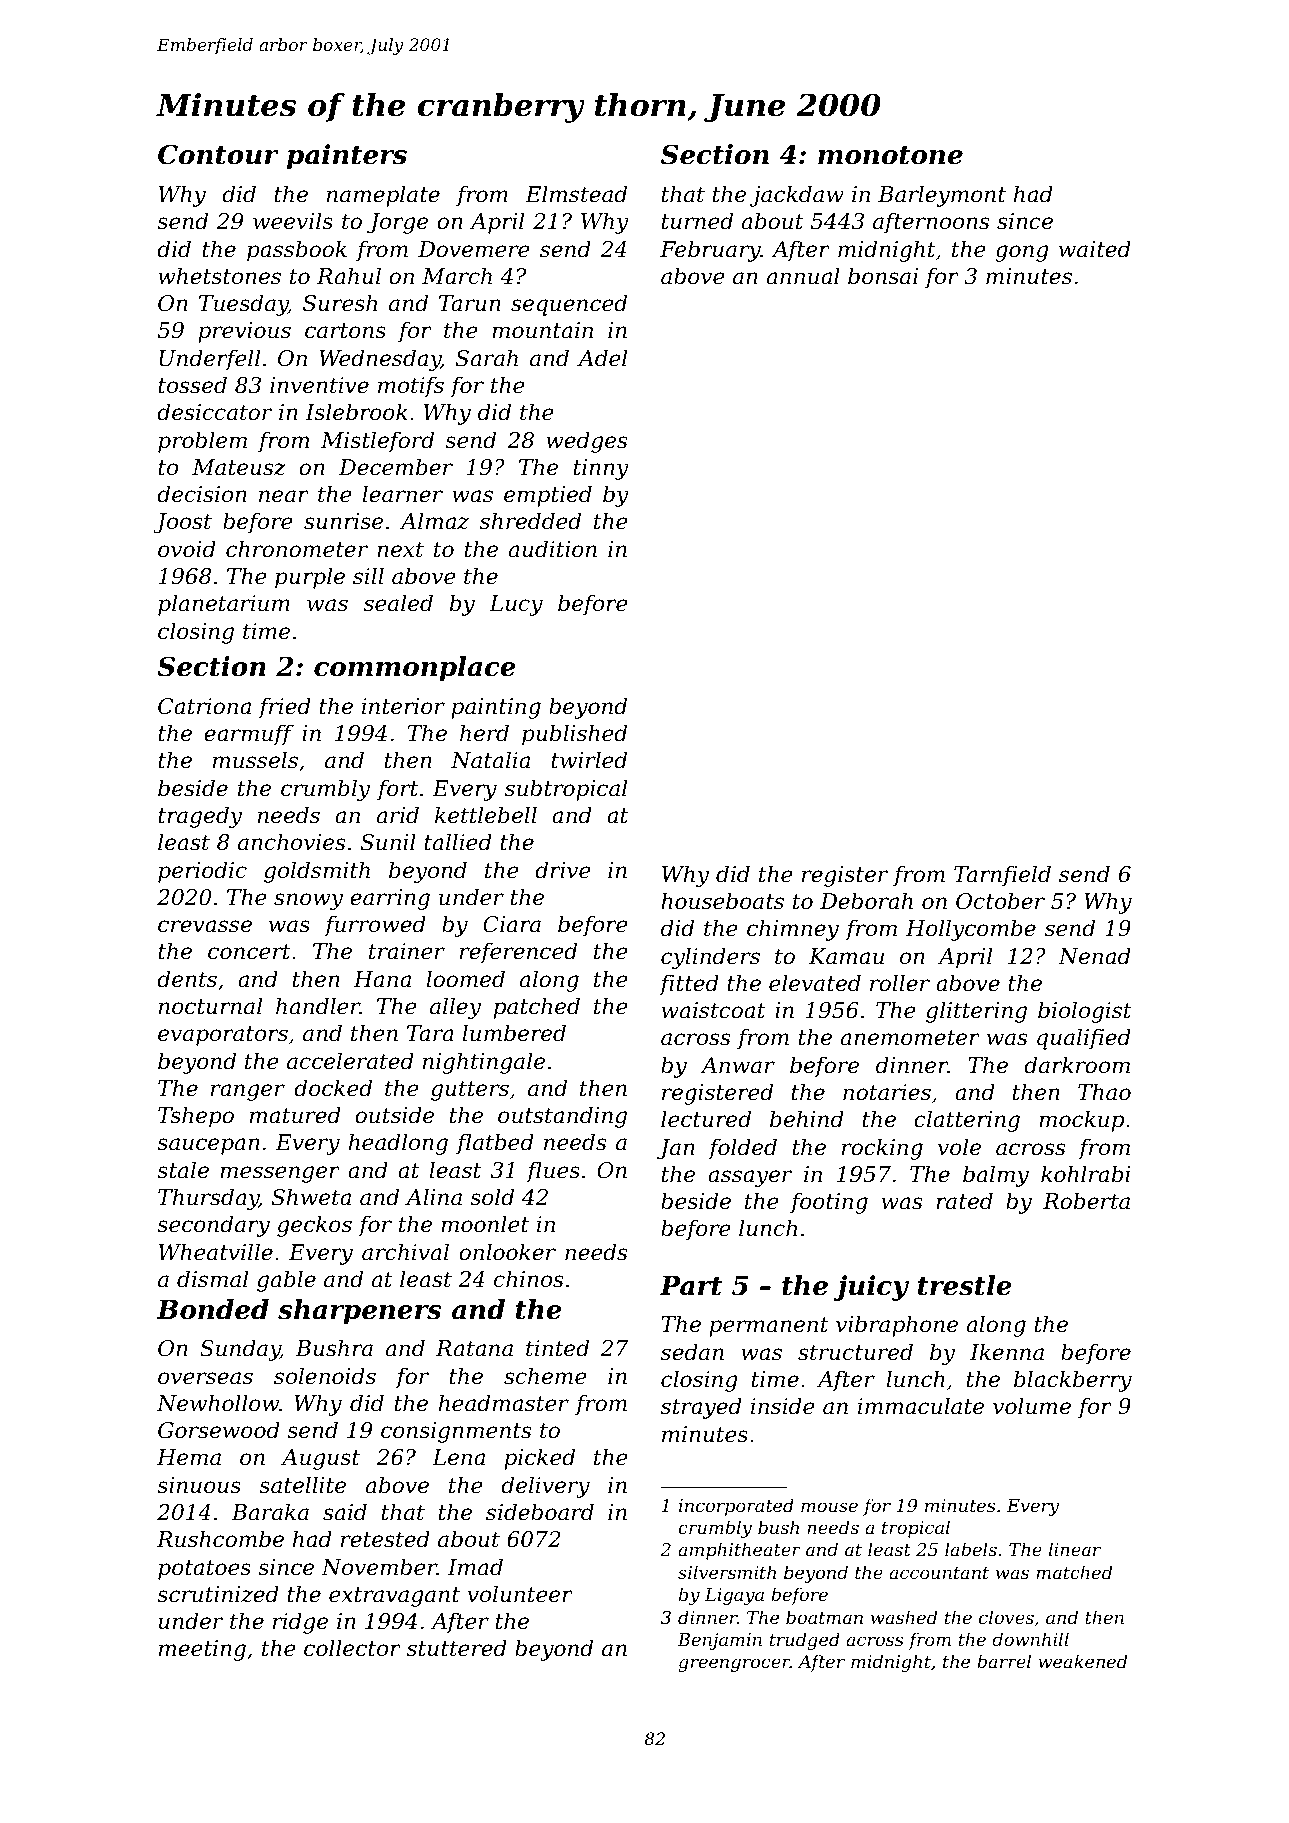 The image size is (1289, 1823). I want to click on published, so click(574, 735).
